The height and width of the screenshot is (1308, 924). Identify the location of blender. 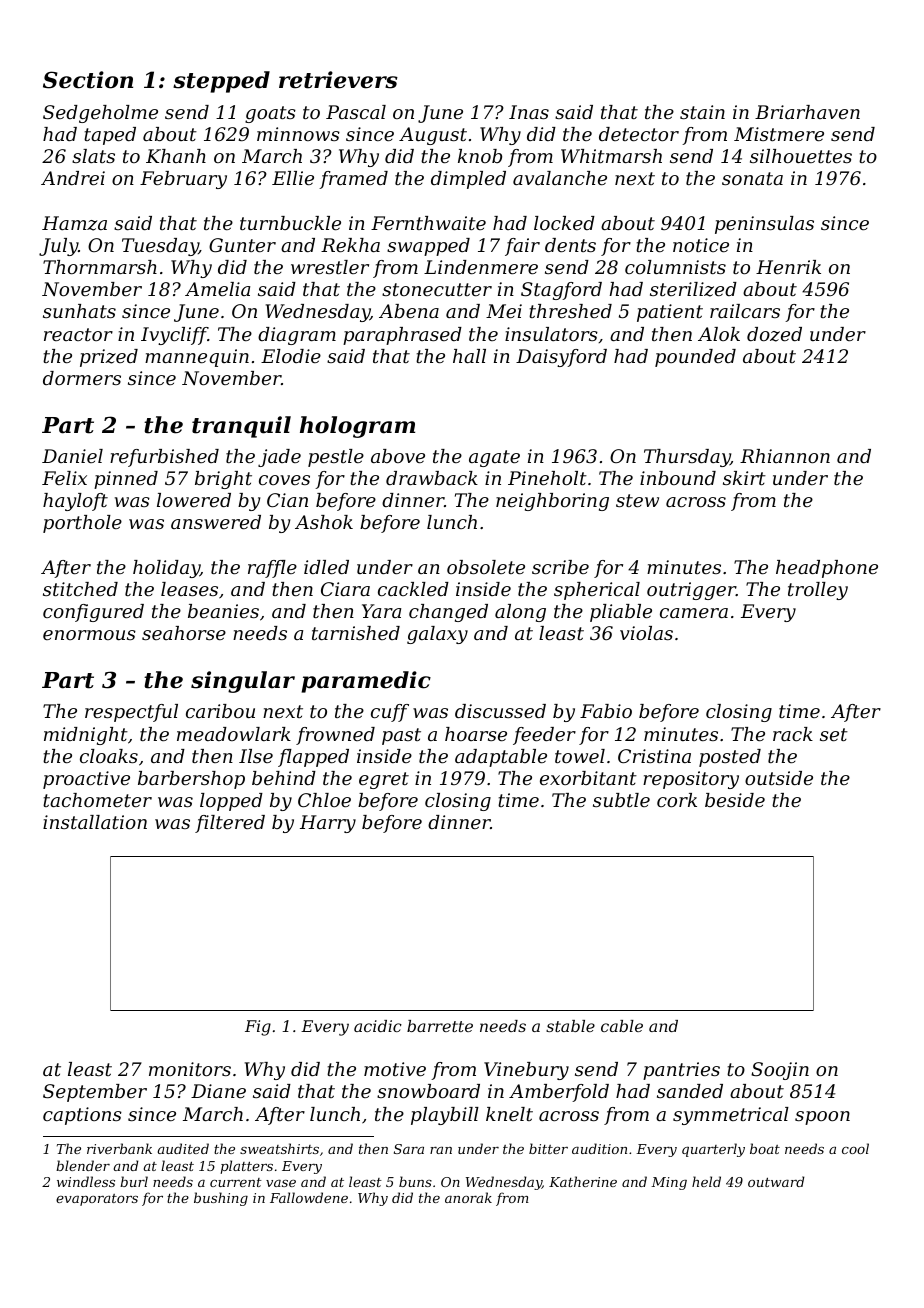
(83, 1165).
